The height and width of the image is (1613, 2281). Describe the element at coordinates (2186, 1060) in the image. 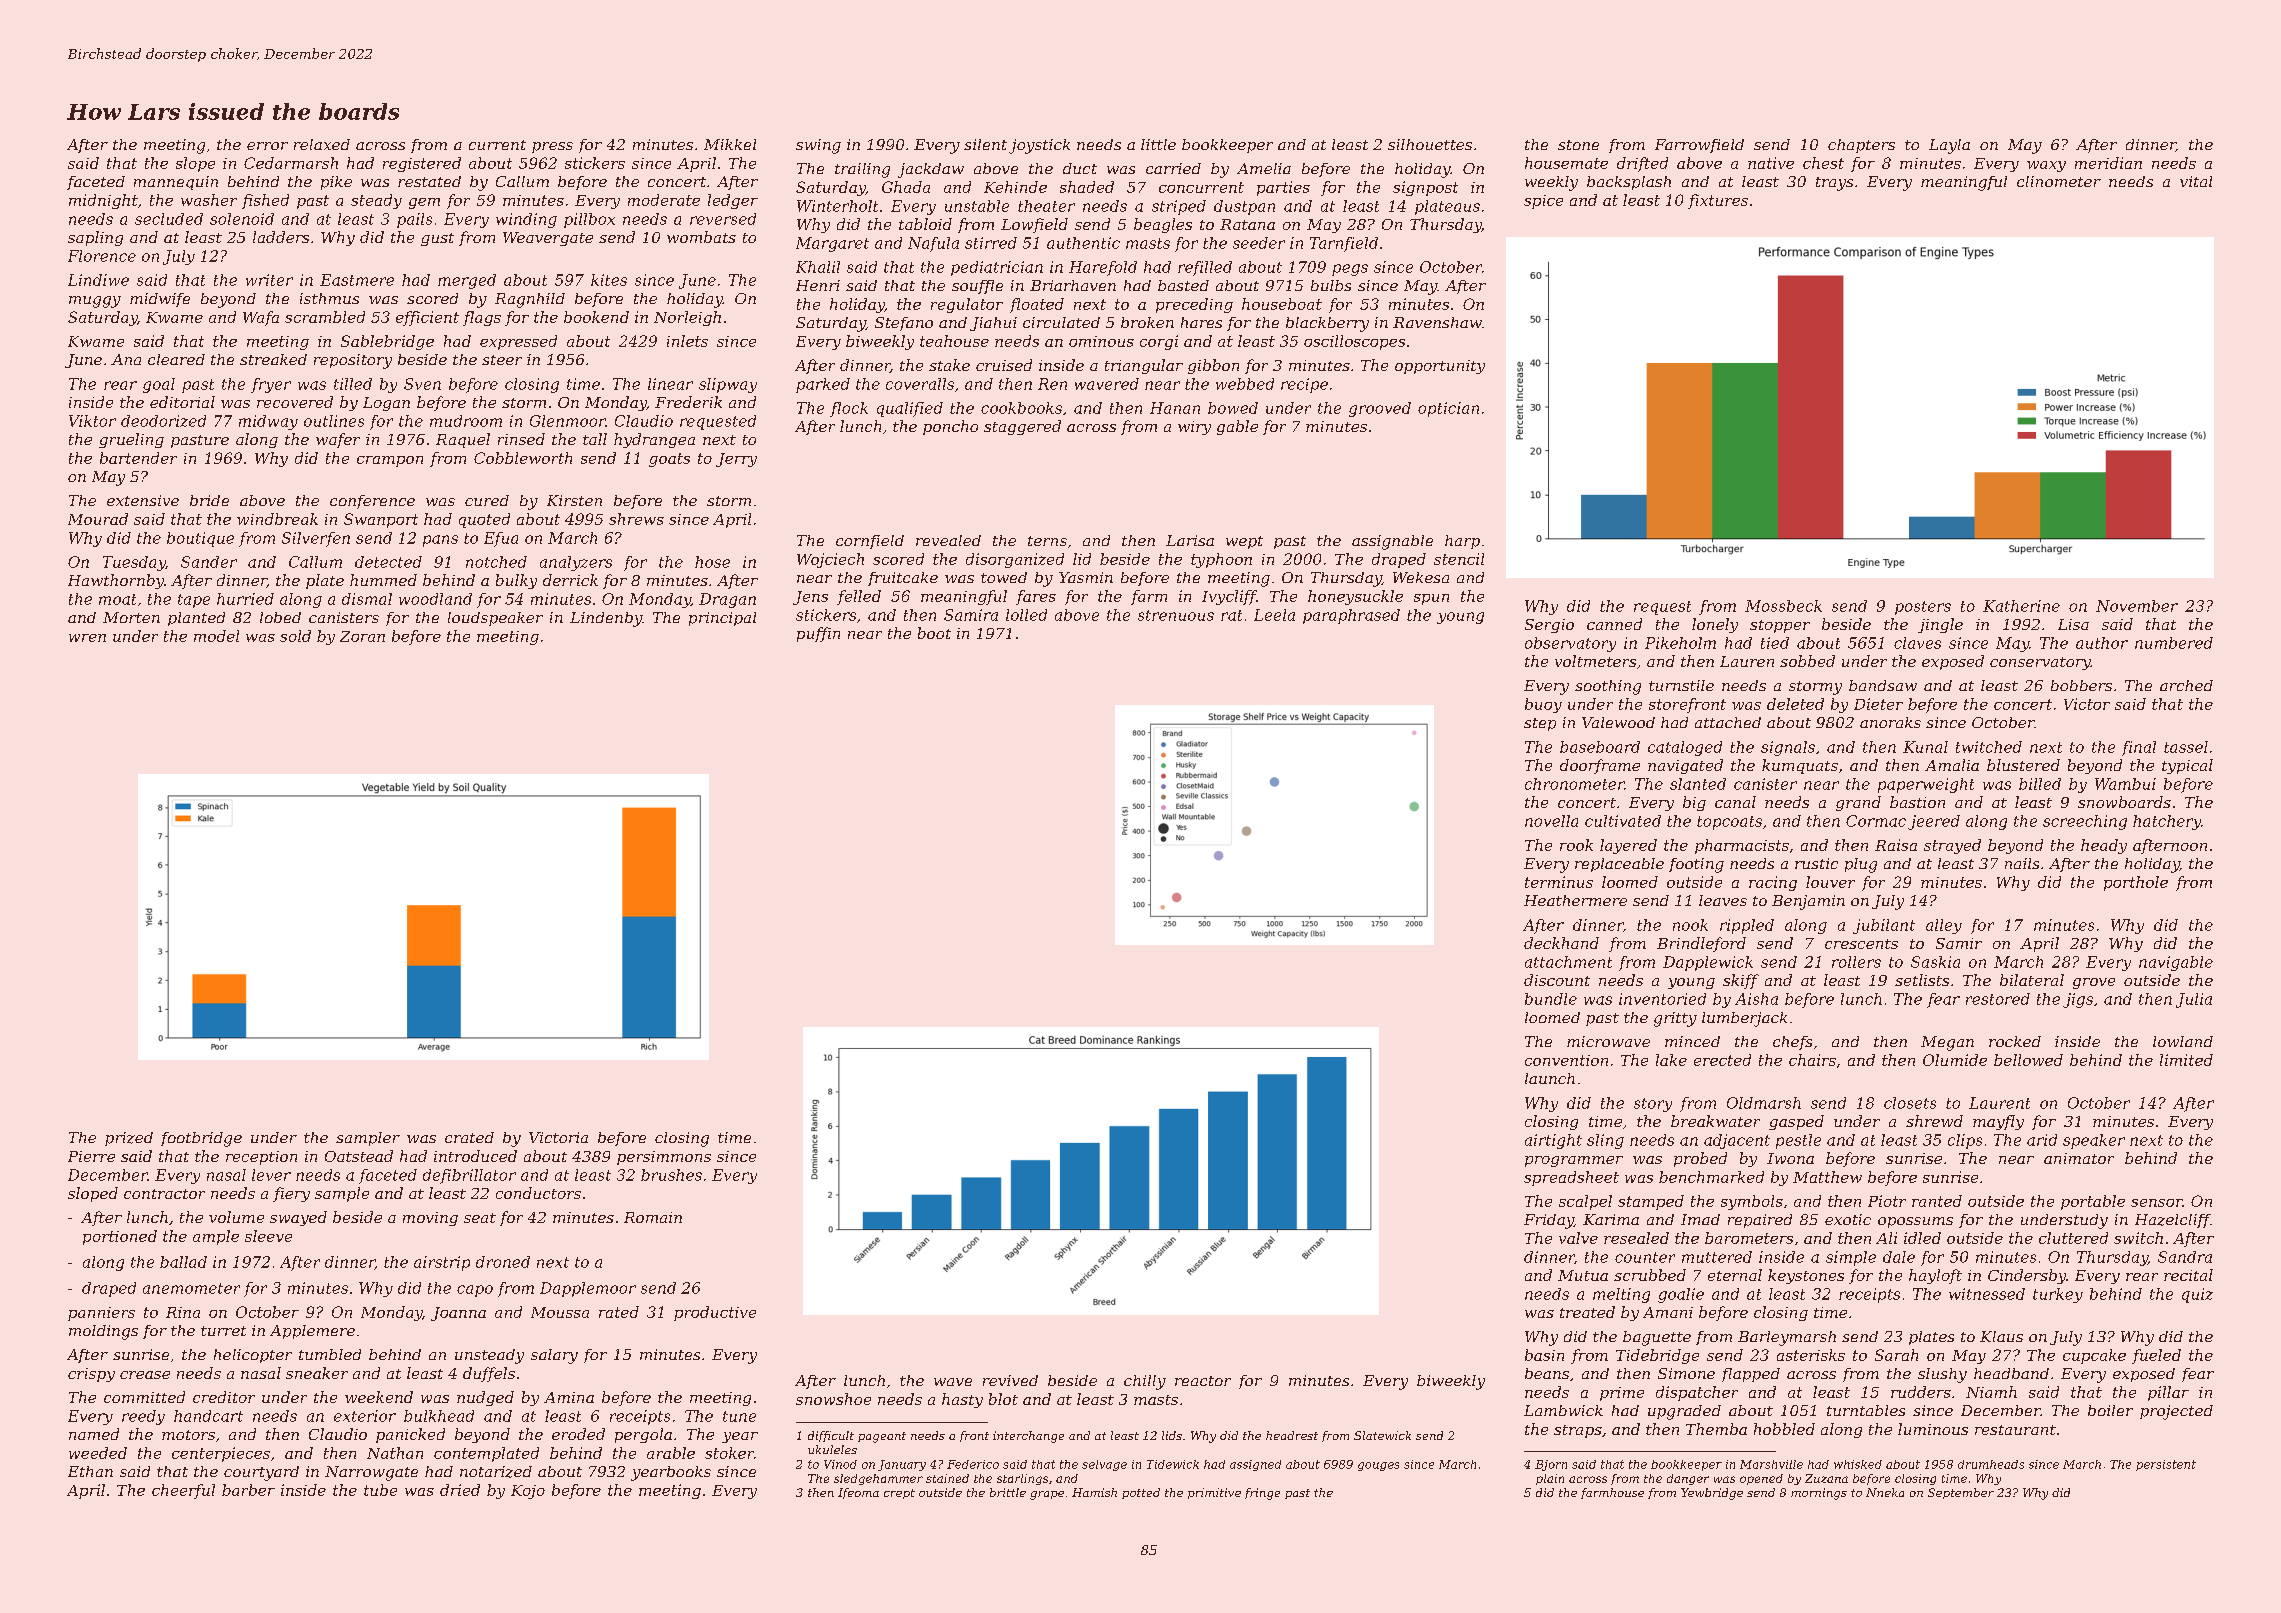

I see `limited` at that location.
